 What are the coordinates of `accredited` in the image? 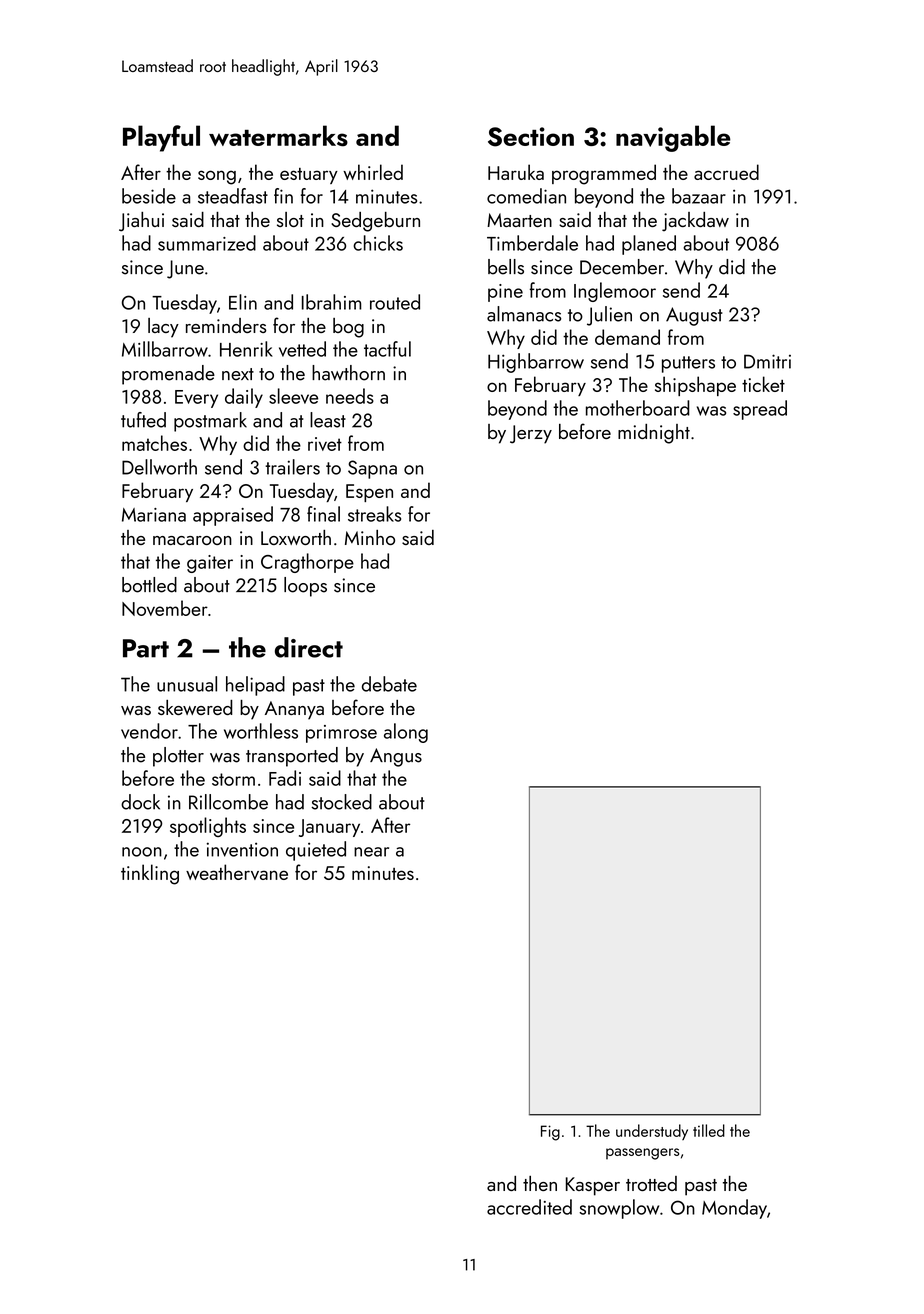 It's located at (529, 1207).
